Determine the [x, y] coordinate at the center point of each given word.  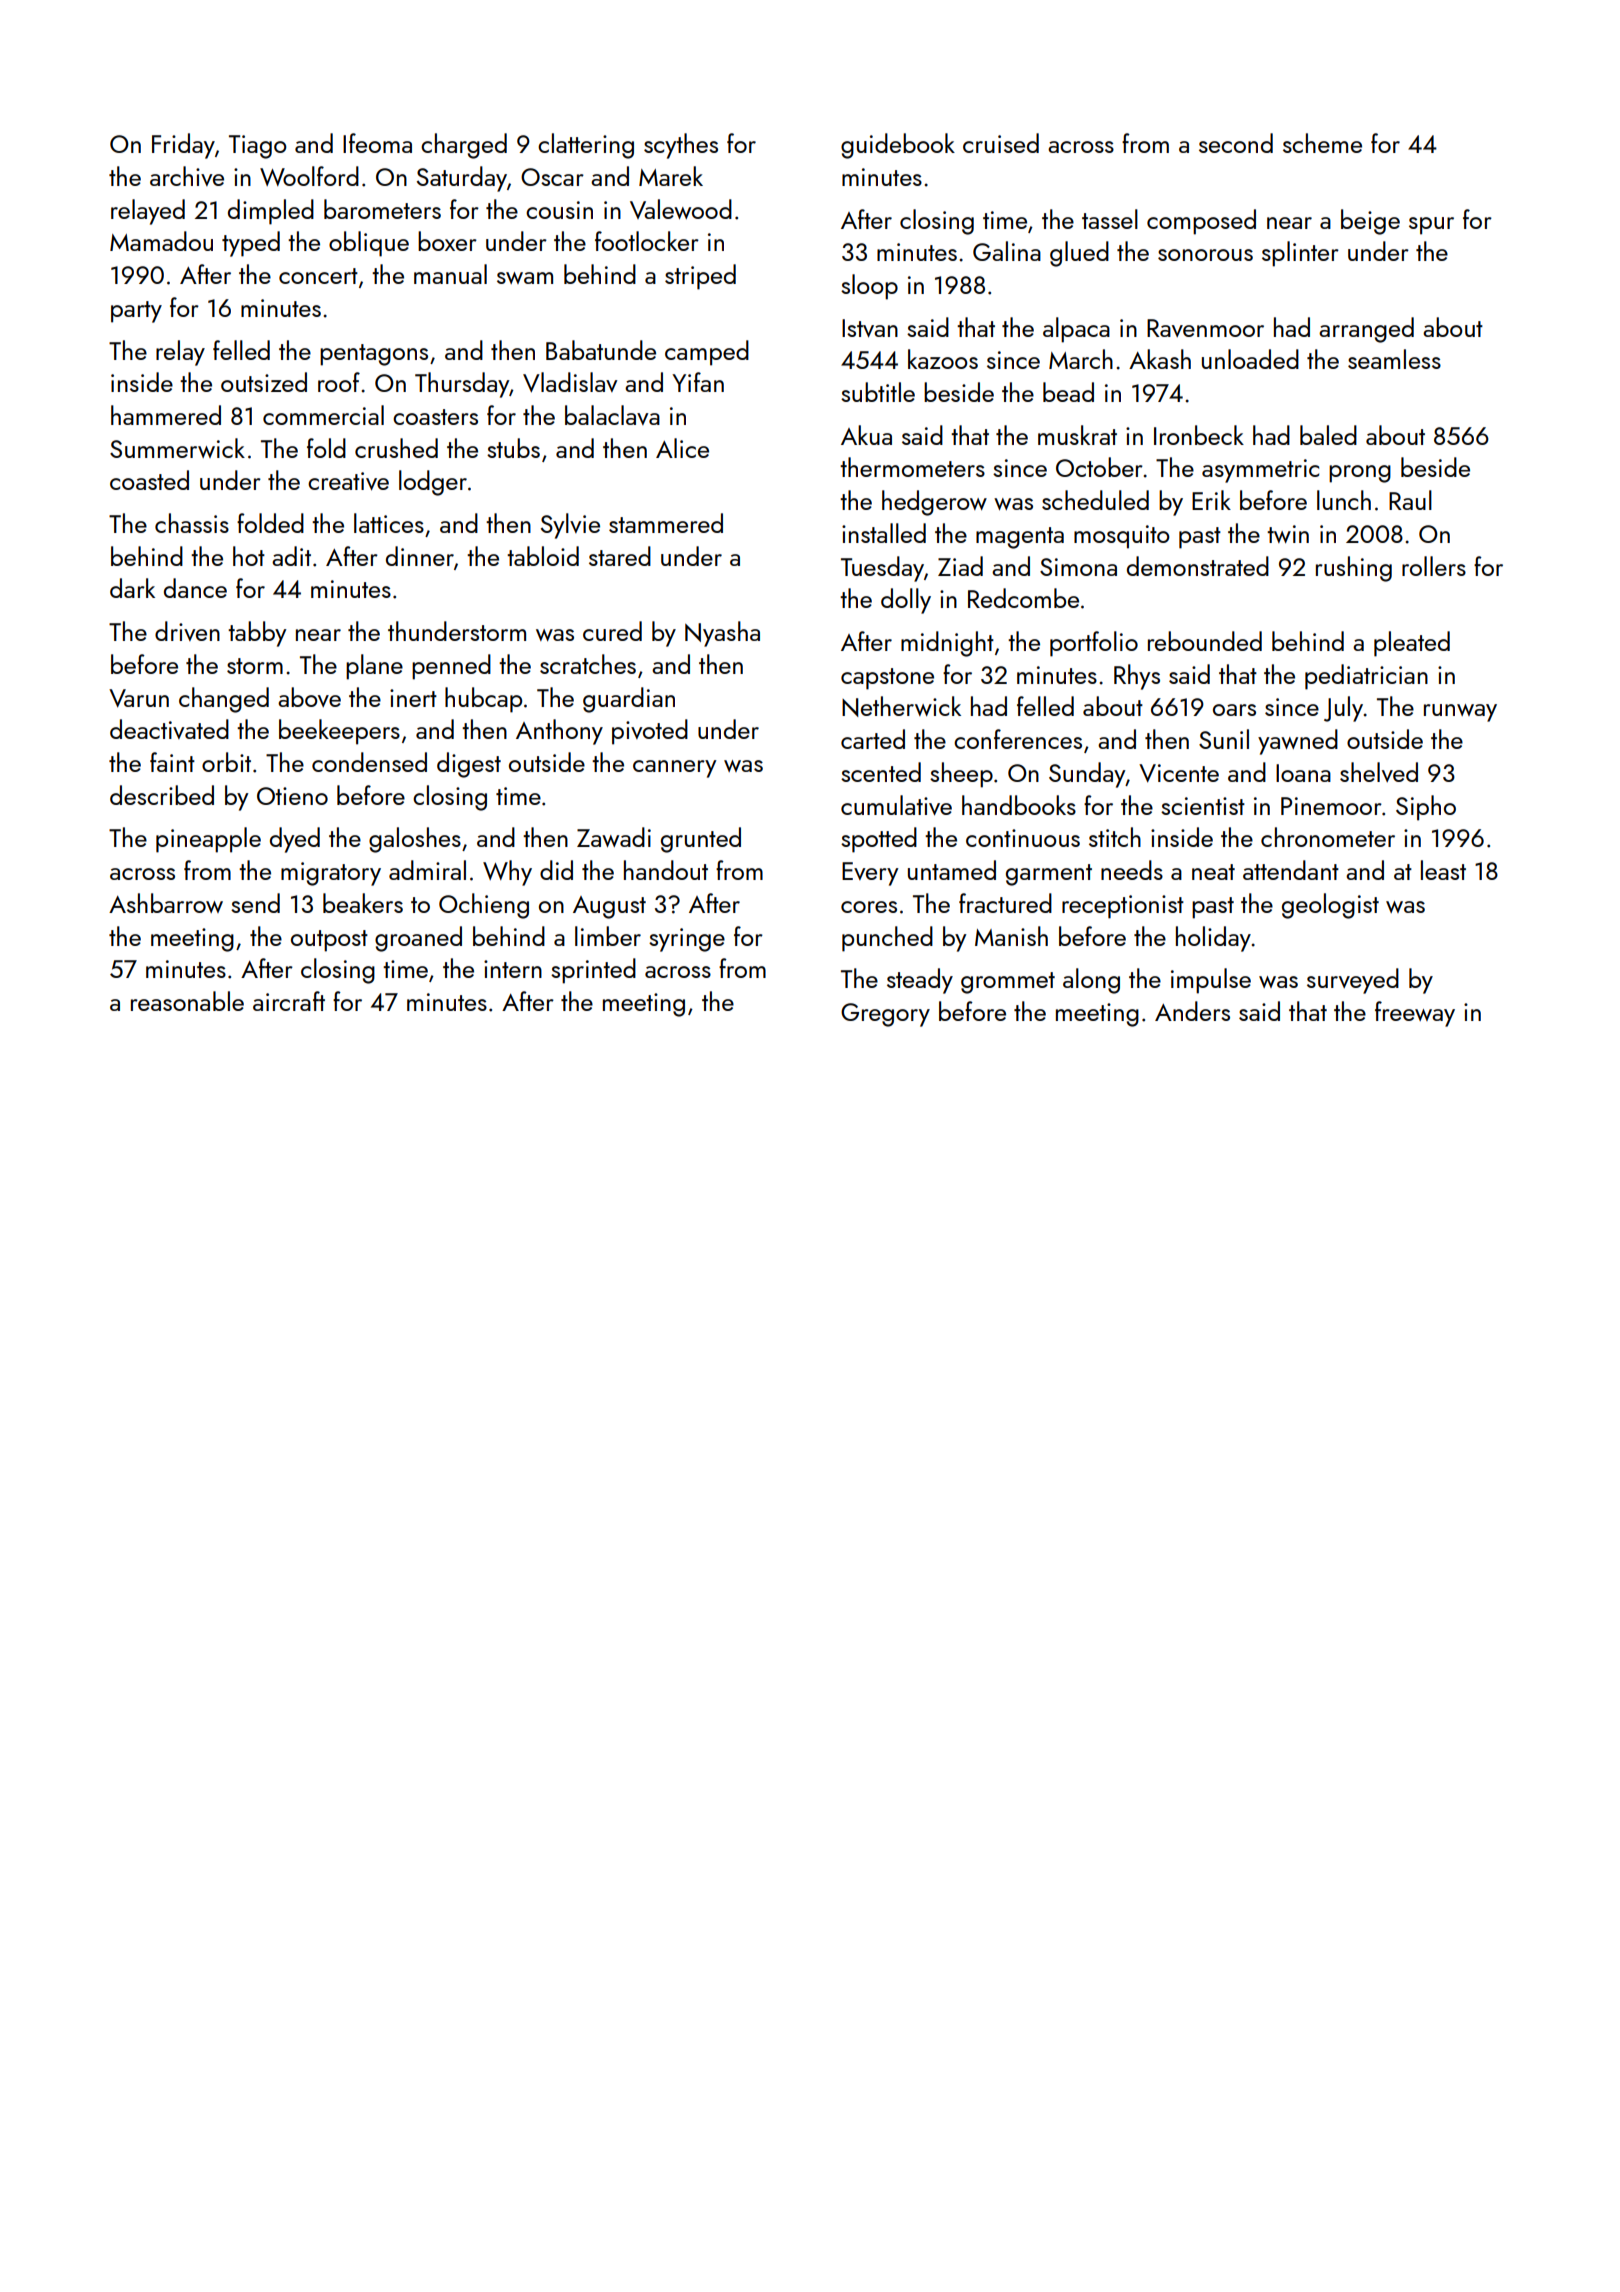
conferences [1018, 739]
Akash [1160, 359]
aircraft [289, 1001]
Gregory [885, 1015]
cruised [1001, 143]
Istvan [870, 328]
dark [132, 588]
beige [1370, 222]
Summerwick [177, 448]
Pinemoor [1331, 806]
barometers [382, 209]
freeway [1415, 1014]
